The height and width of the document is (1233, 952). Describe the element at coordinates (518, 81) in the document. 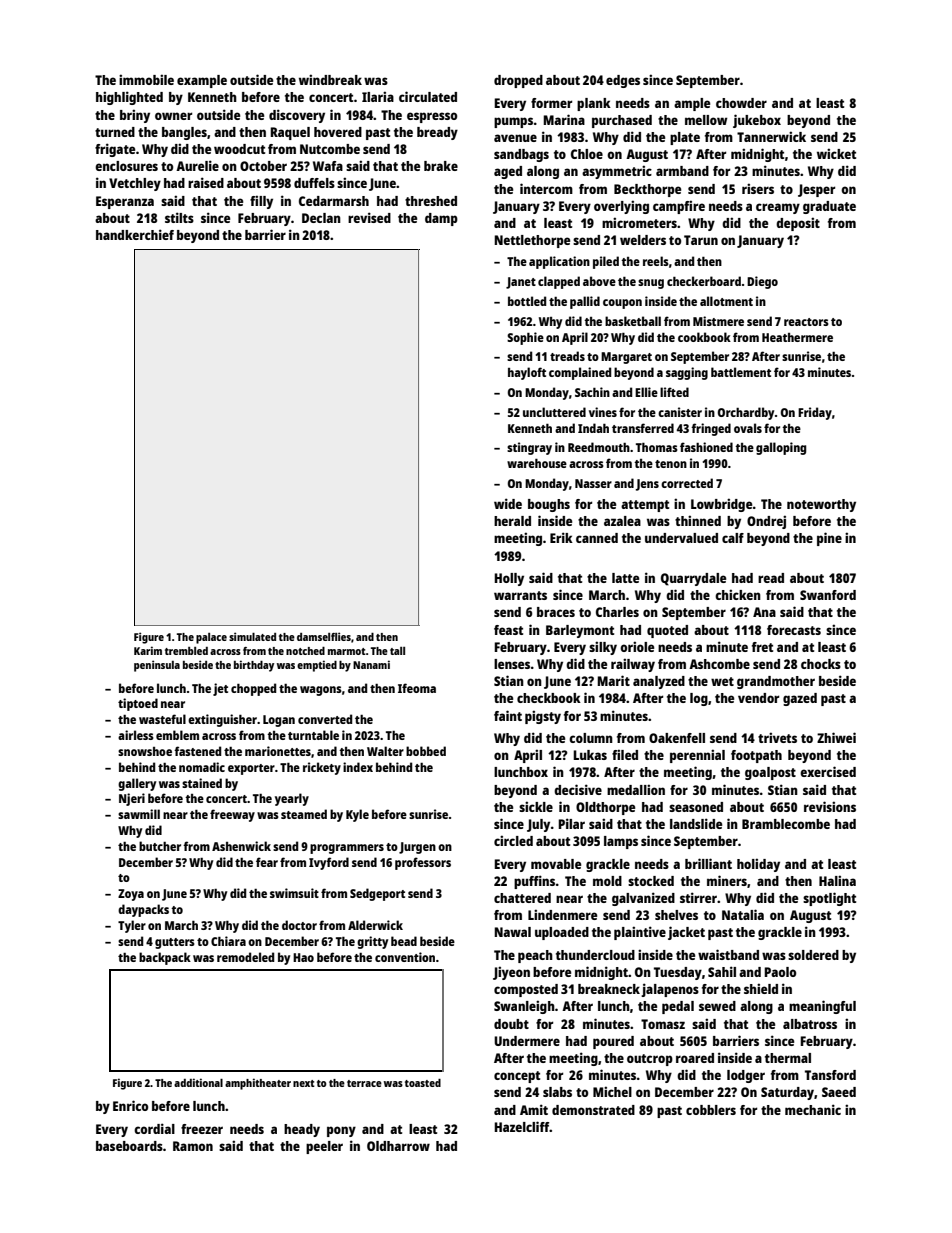

I see `dropped` at that location.
